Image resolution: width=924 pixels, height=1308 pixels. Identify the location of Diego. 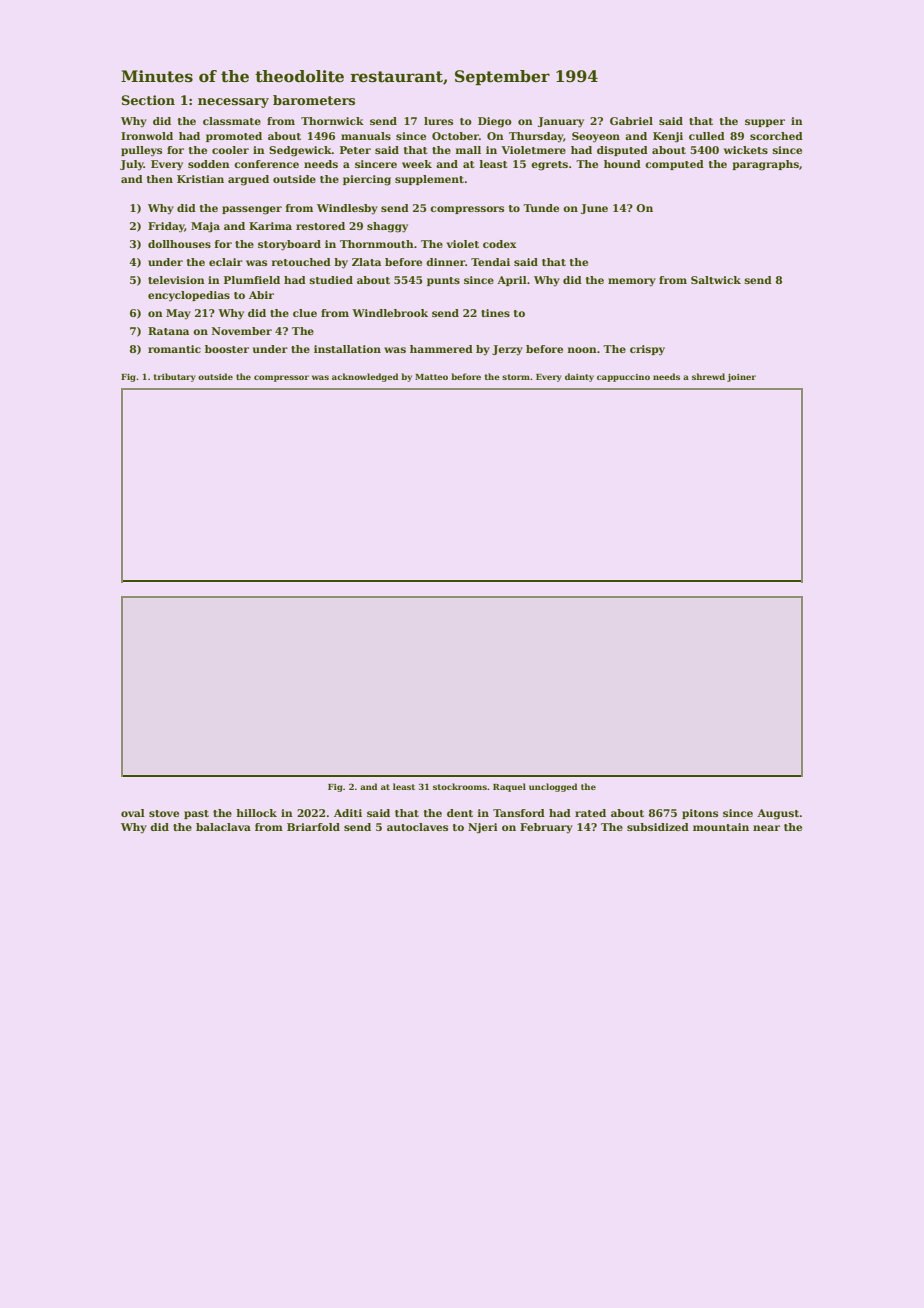
(495, 122).
